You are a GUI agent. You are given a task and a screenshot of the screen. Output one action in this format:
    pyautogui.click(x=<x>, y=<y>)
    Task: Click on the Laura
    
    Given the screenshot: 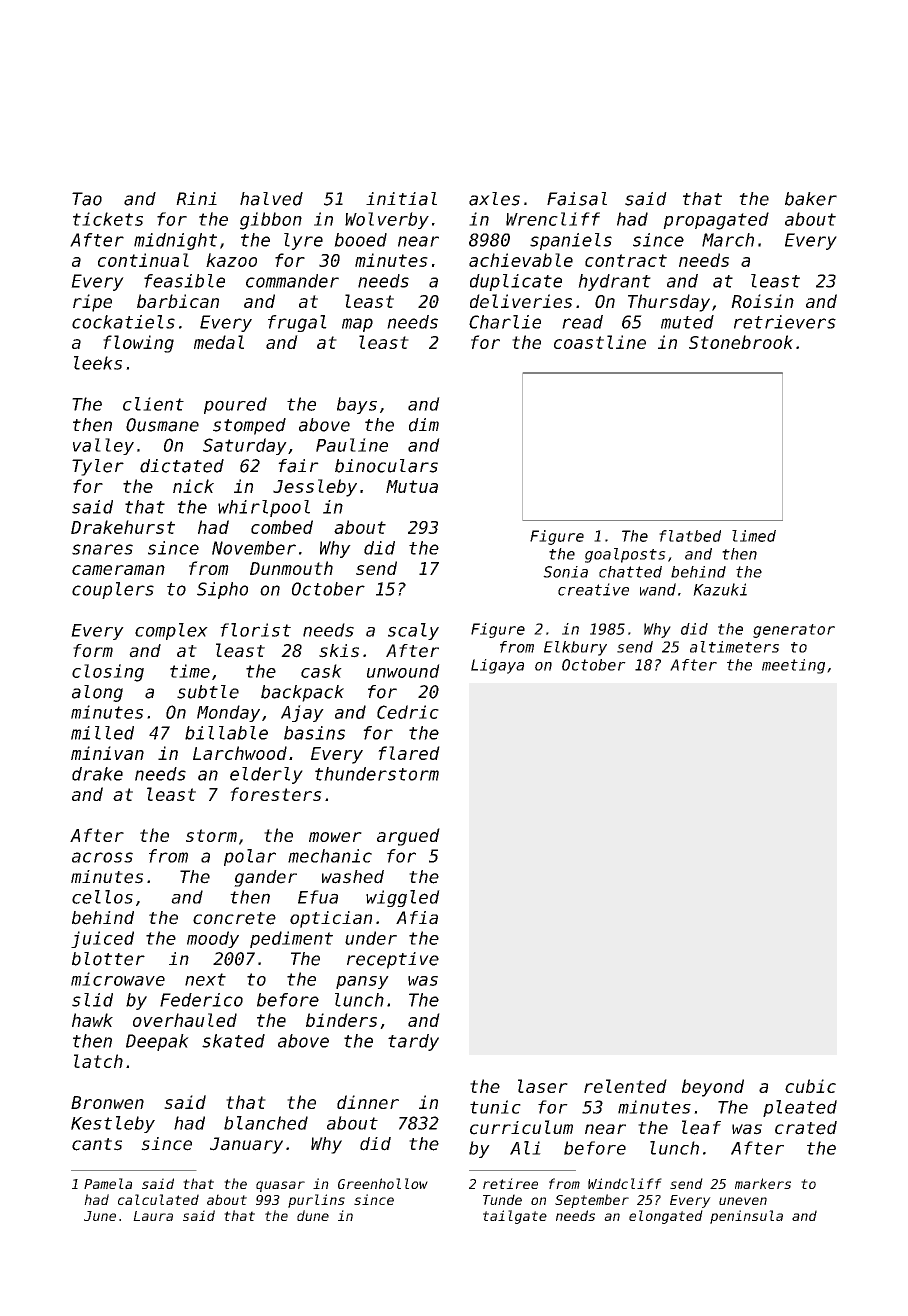 What is the action you would take?
    pyautogui.click(x=153, y=1216)
